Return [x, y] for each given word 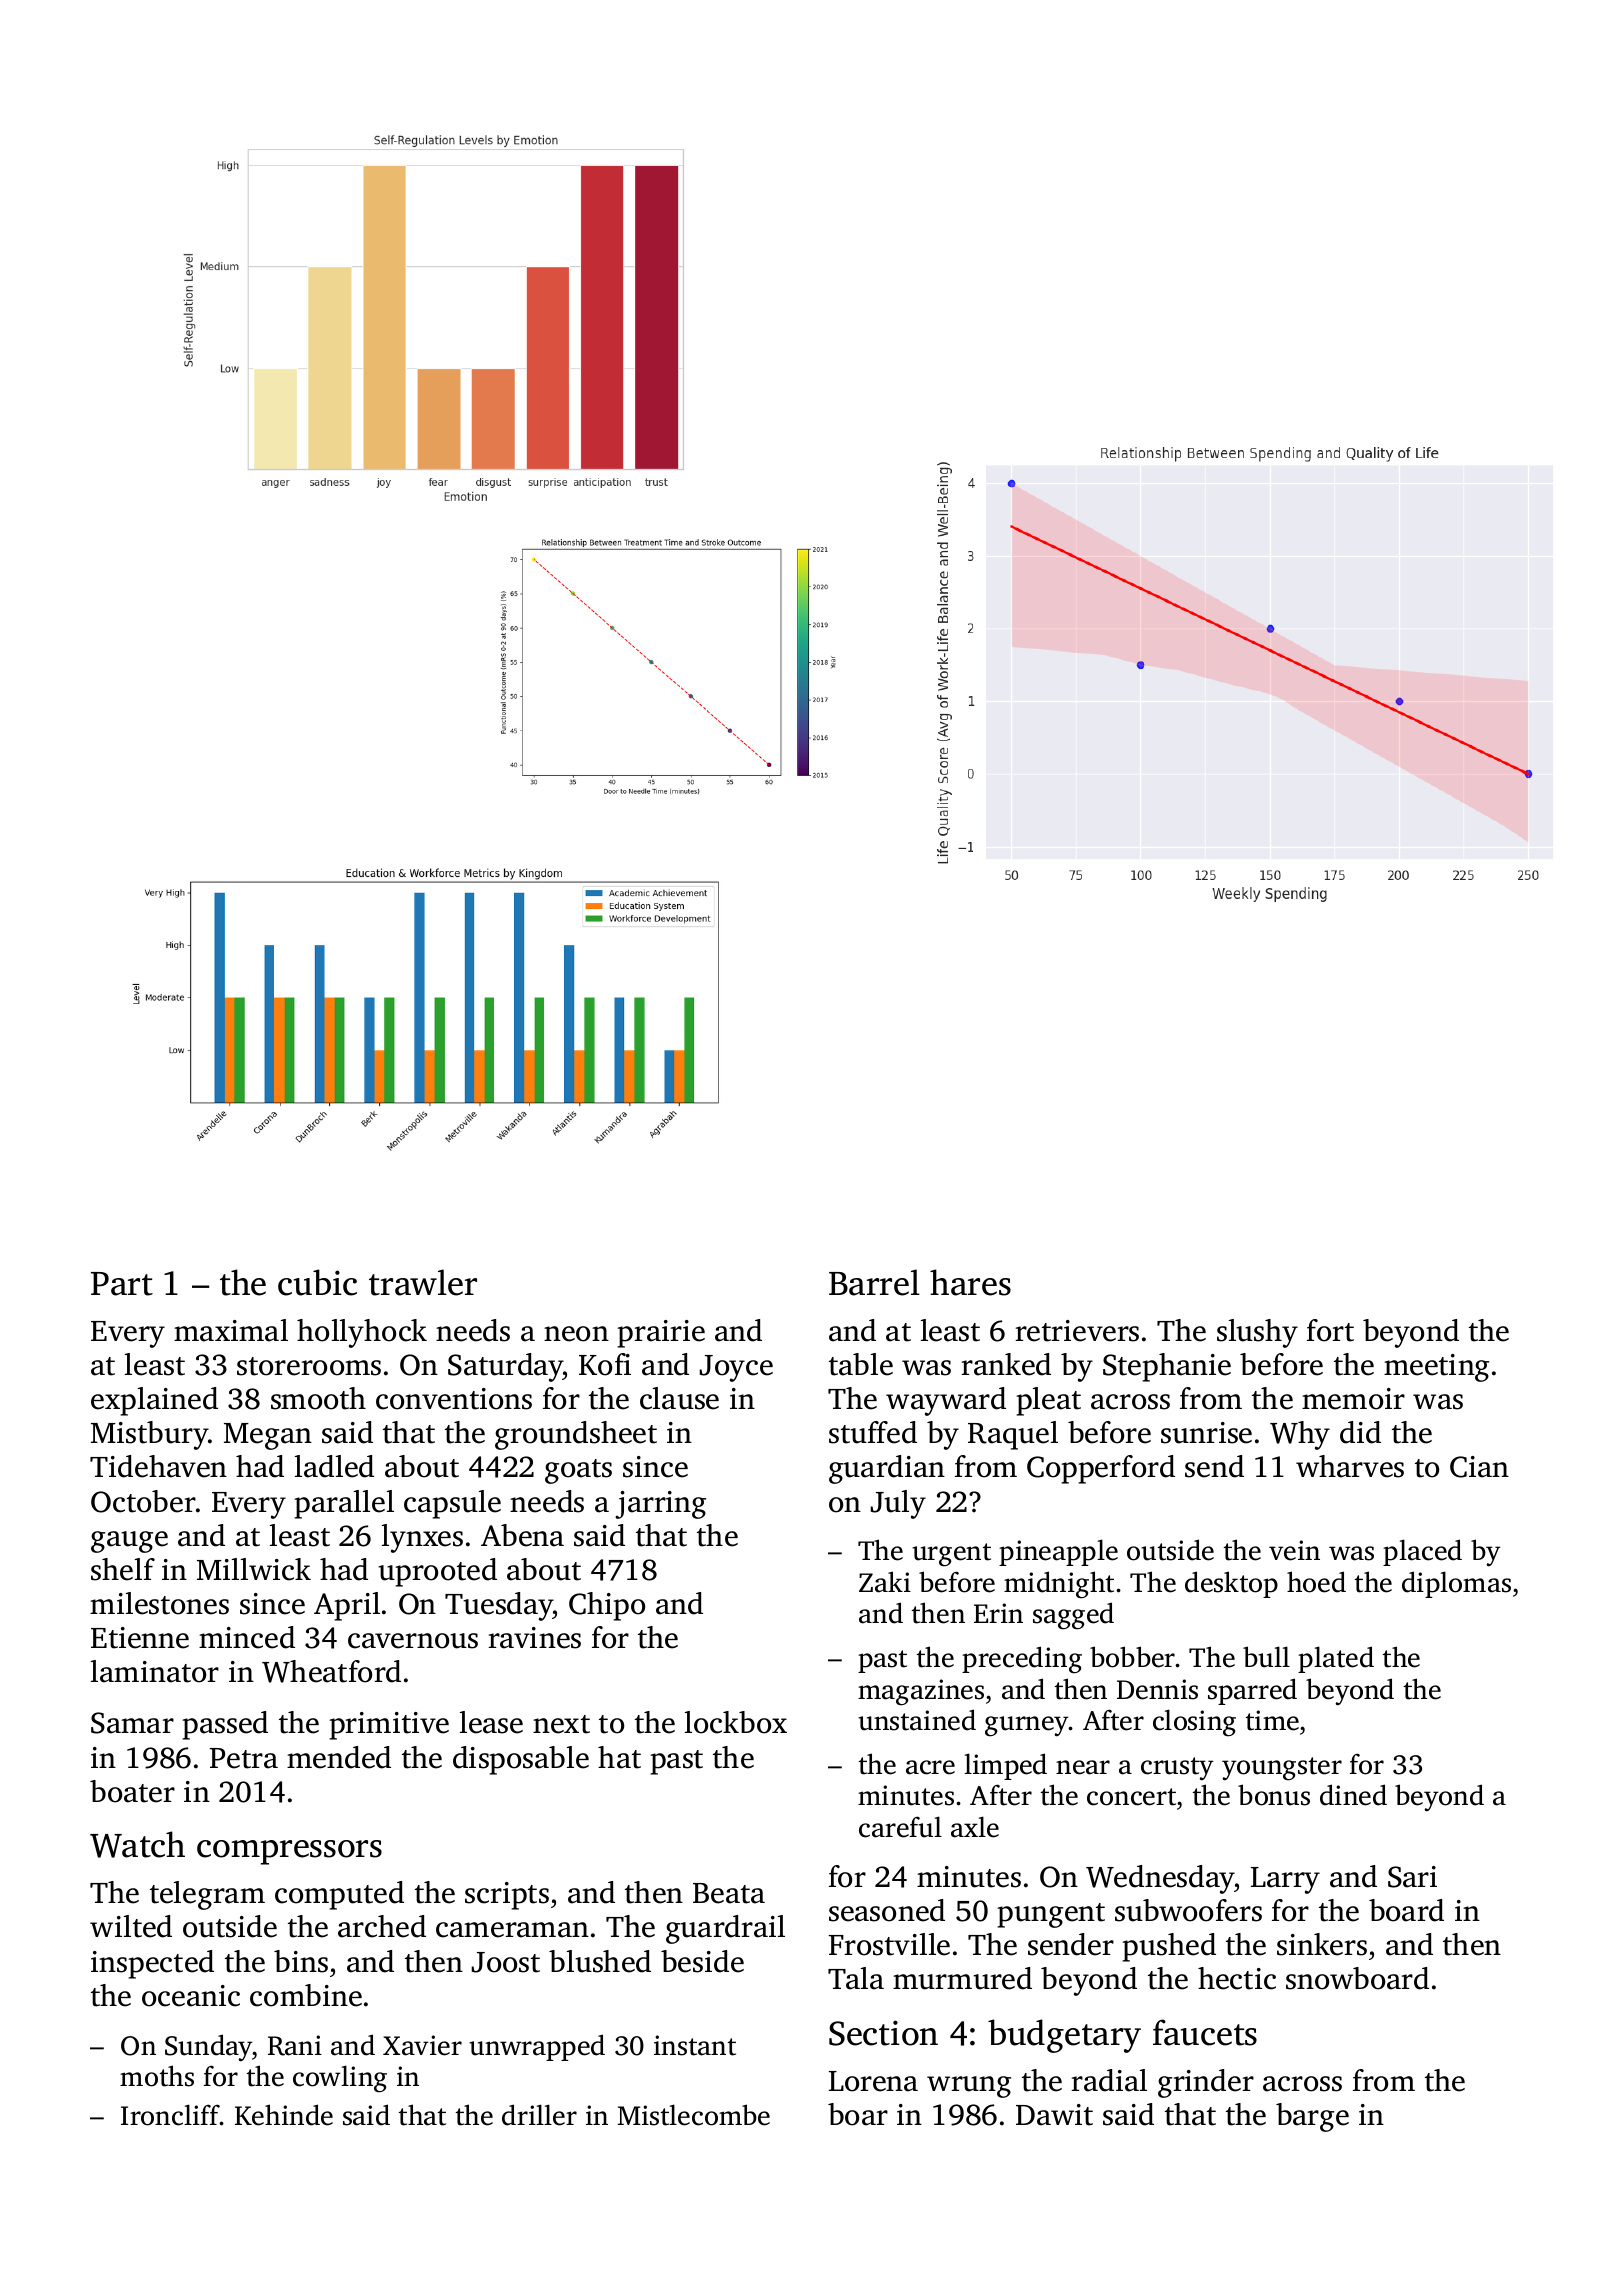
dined [1353, 1795]
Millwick [254, 1569]
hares [970, 1282]
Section [883, 2033]
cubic [317, 1282]
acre [930, 1767]
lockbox [736, 1722]
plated [1336, 1659]
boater [132, 1791]
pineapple [1058, 1552]
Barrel [874, 1282]
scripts [507, 1896]
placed [1422, 1552]
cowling [340, 2079]
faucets [1205, 2032]
